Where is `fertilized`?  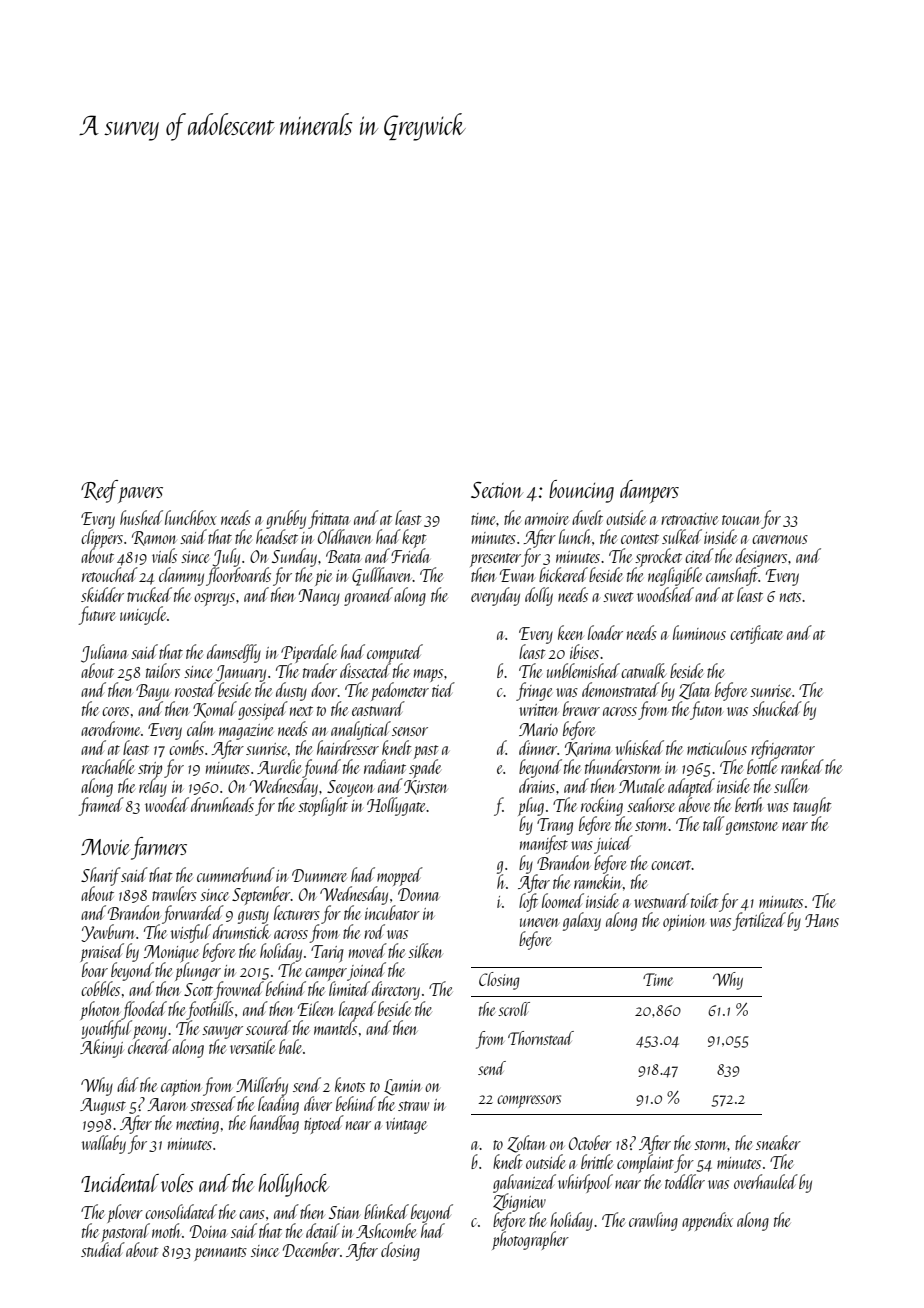 fertilized is located at coordinates (759, 921).
